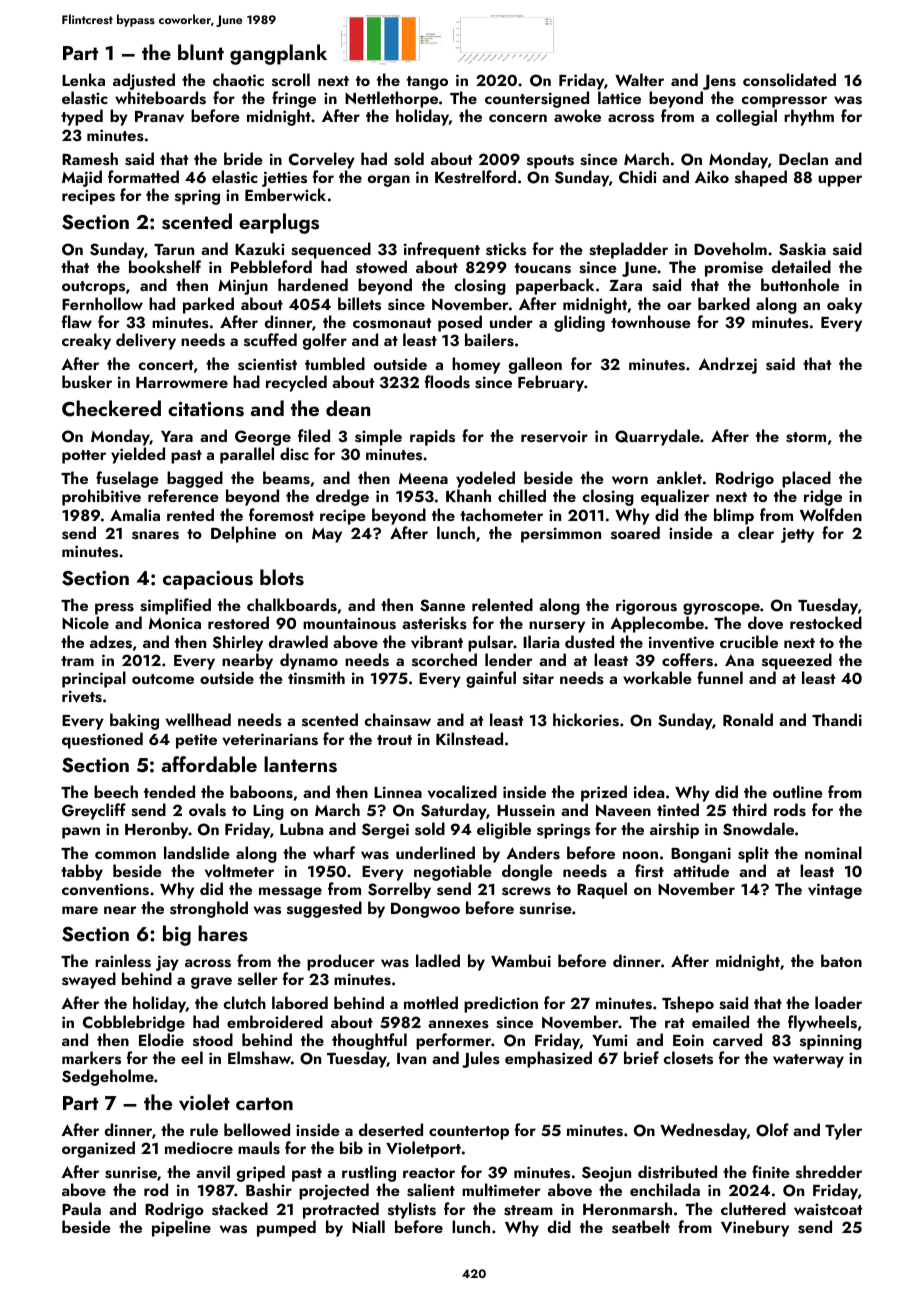  I want to click on gangplank, so click(278, 54).
